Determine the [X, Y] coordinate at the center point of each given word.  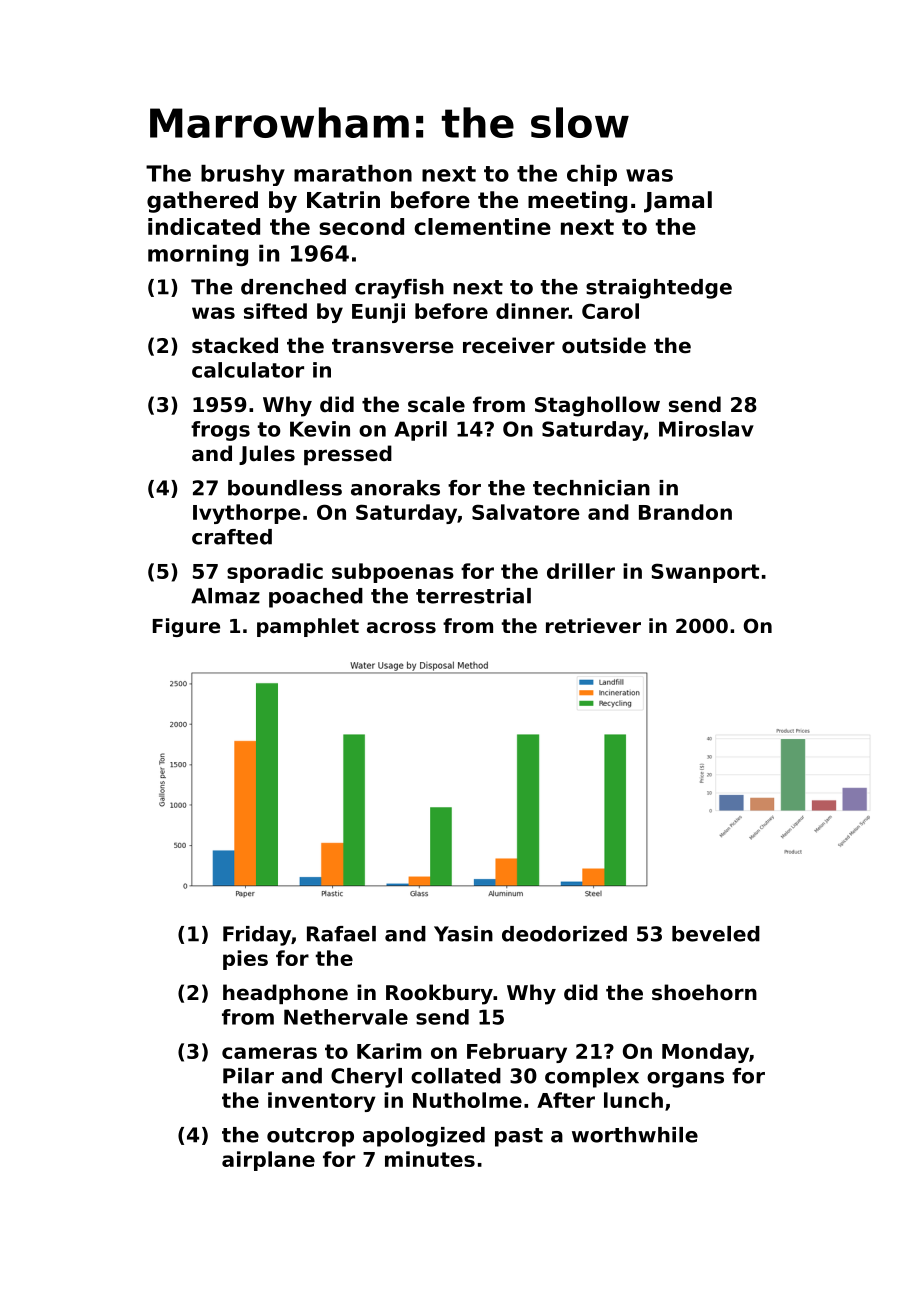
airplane [268, 1161]
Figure [186, 627]
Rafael [341, 934]
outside [604, 345]
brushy [243, 175]
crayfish [399, 289]
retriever [593, 626]
